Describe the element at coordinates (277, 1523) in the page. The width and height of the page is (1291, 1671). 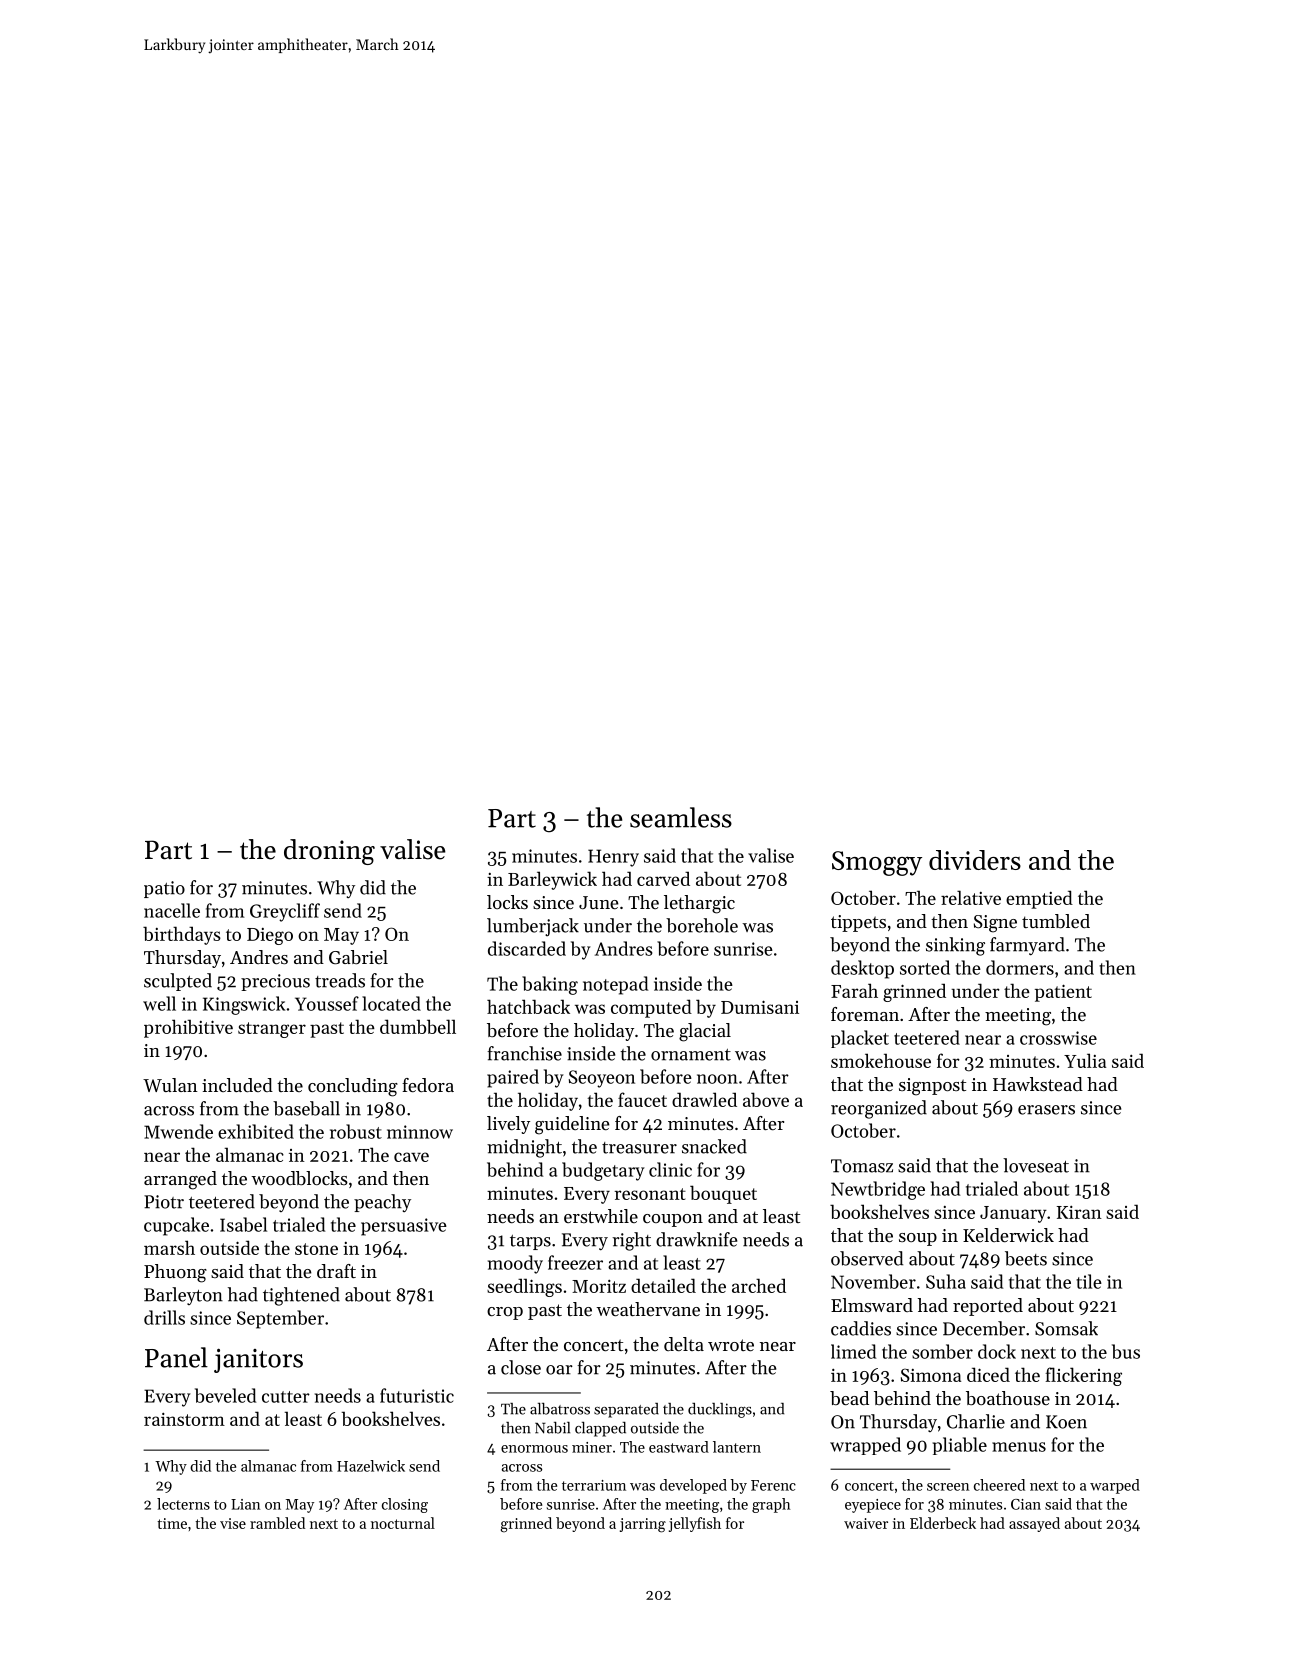
I see `rambled` at that location.
